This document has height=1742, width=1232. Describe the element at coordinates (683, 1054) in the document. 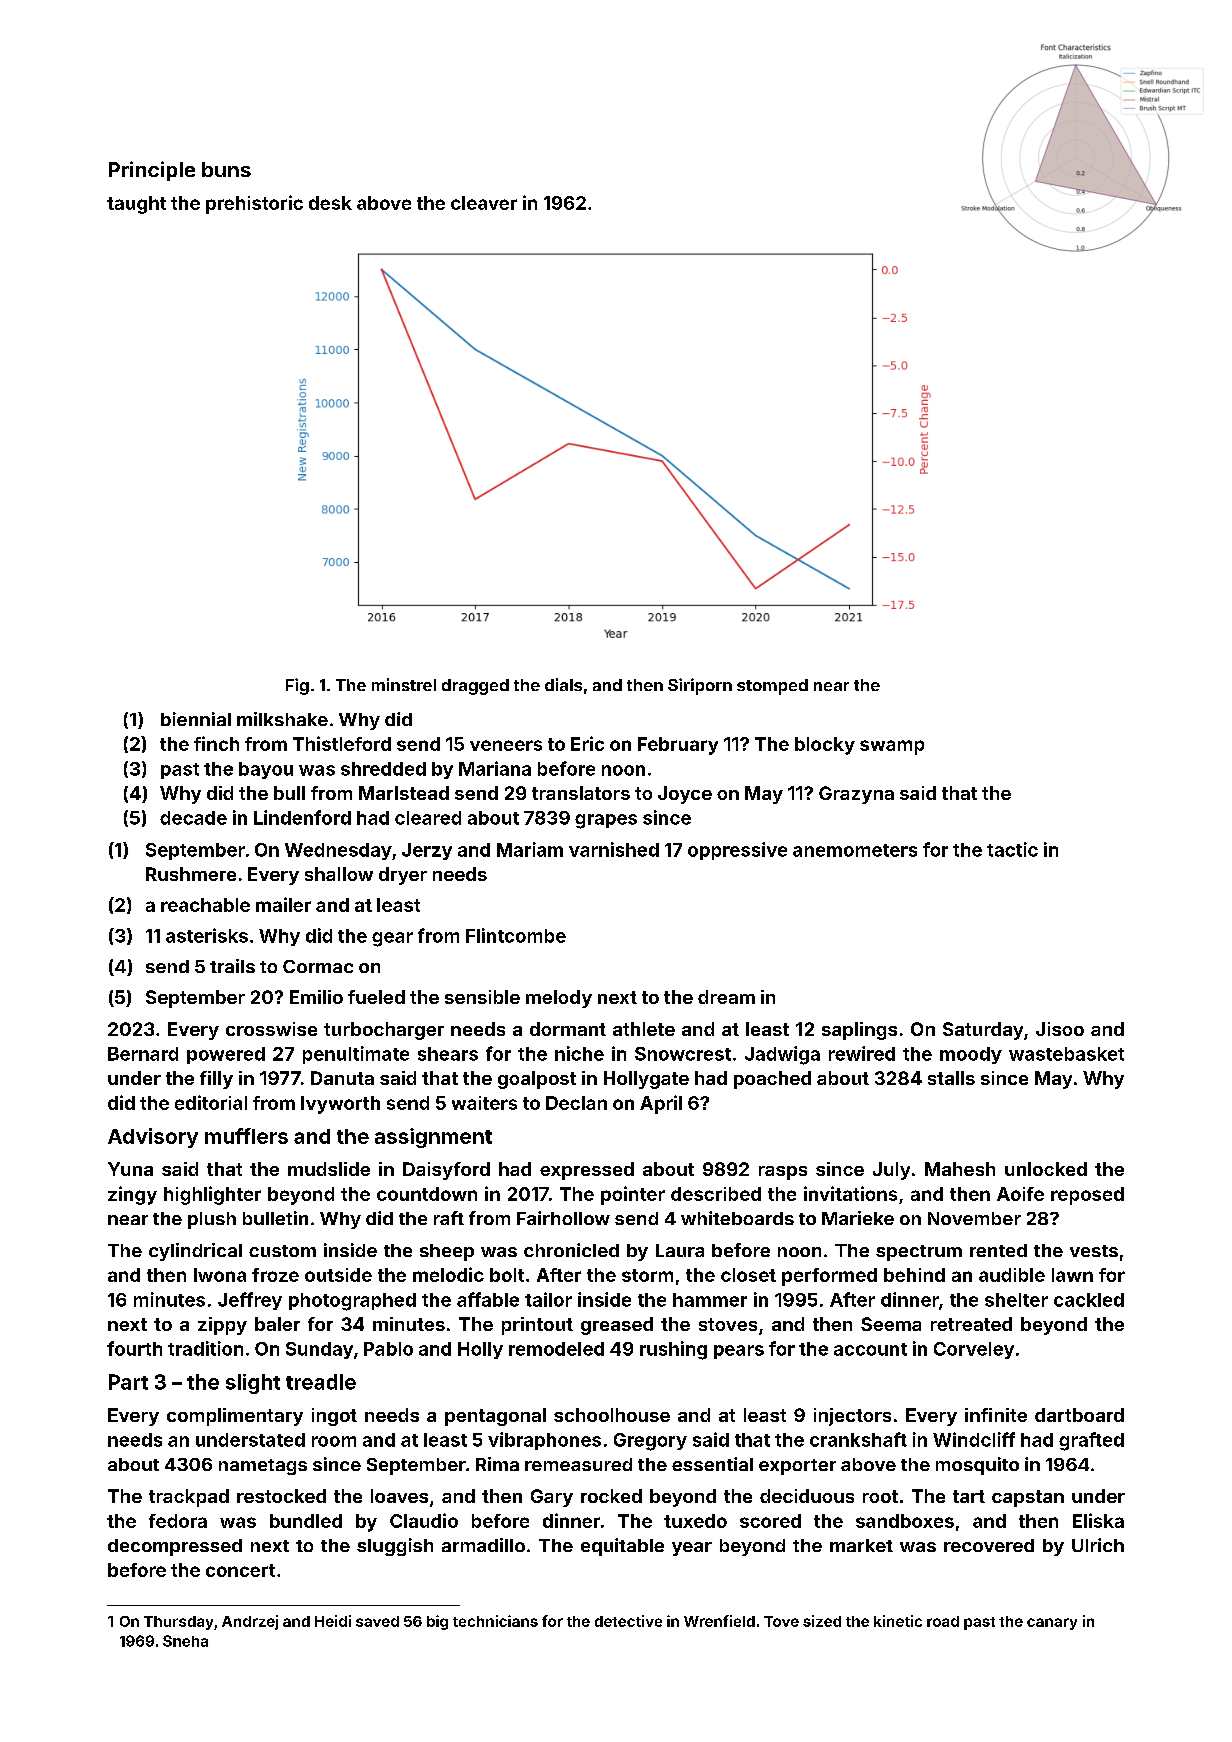

I see `Snowcrest` at that location.
